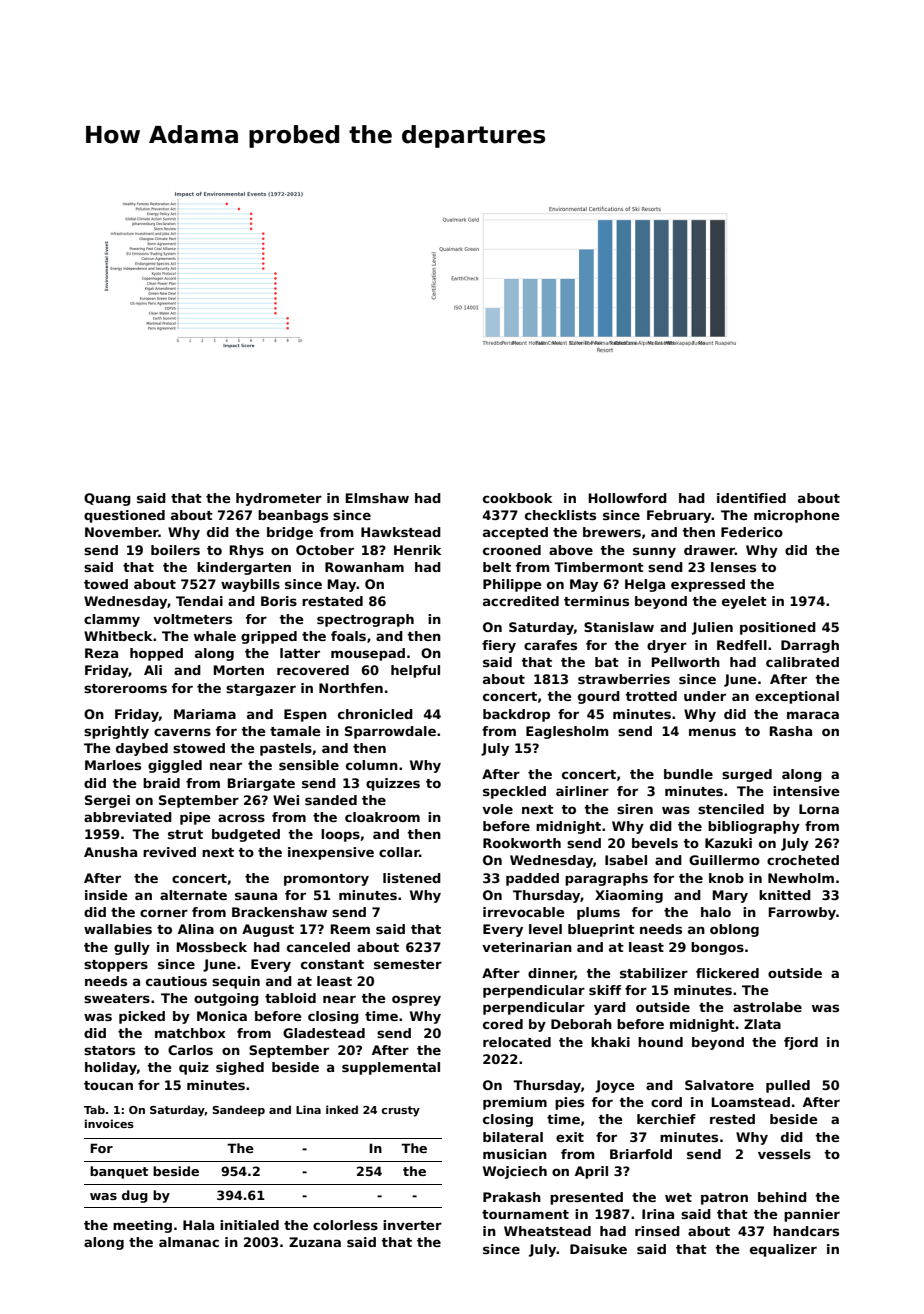 Image resolution: width=924 pixels, height=1314 pixels. I want to click on cored, so click(503, 1024).
